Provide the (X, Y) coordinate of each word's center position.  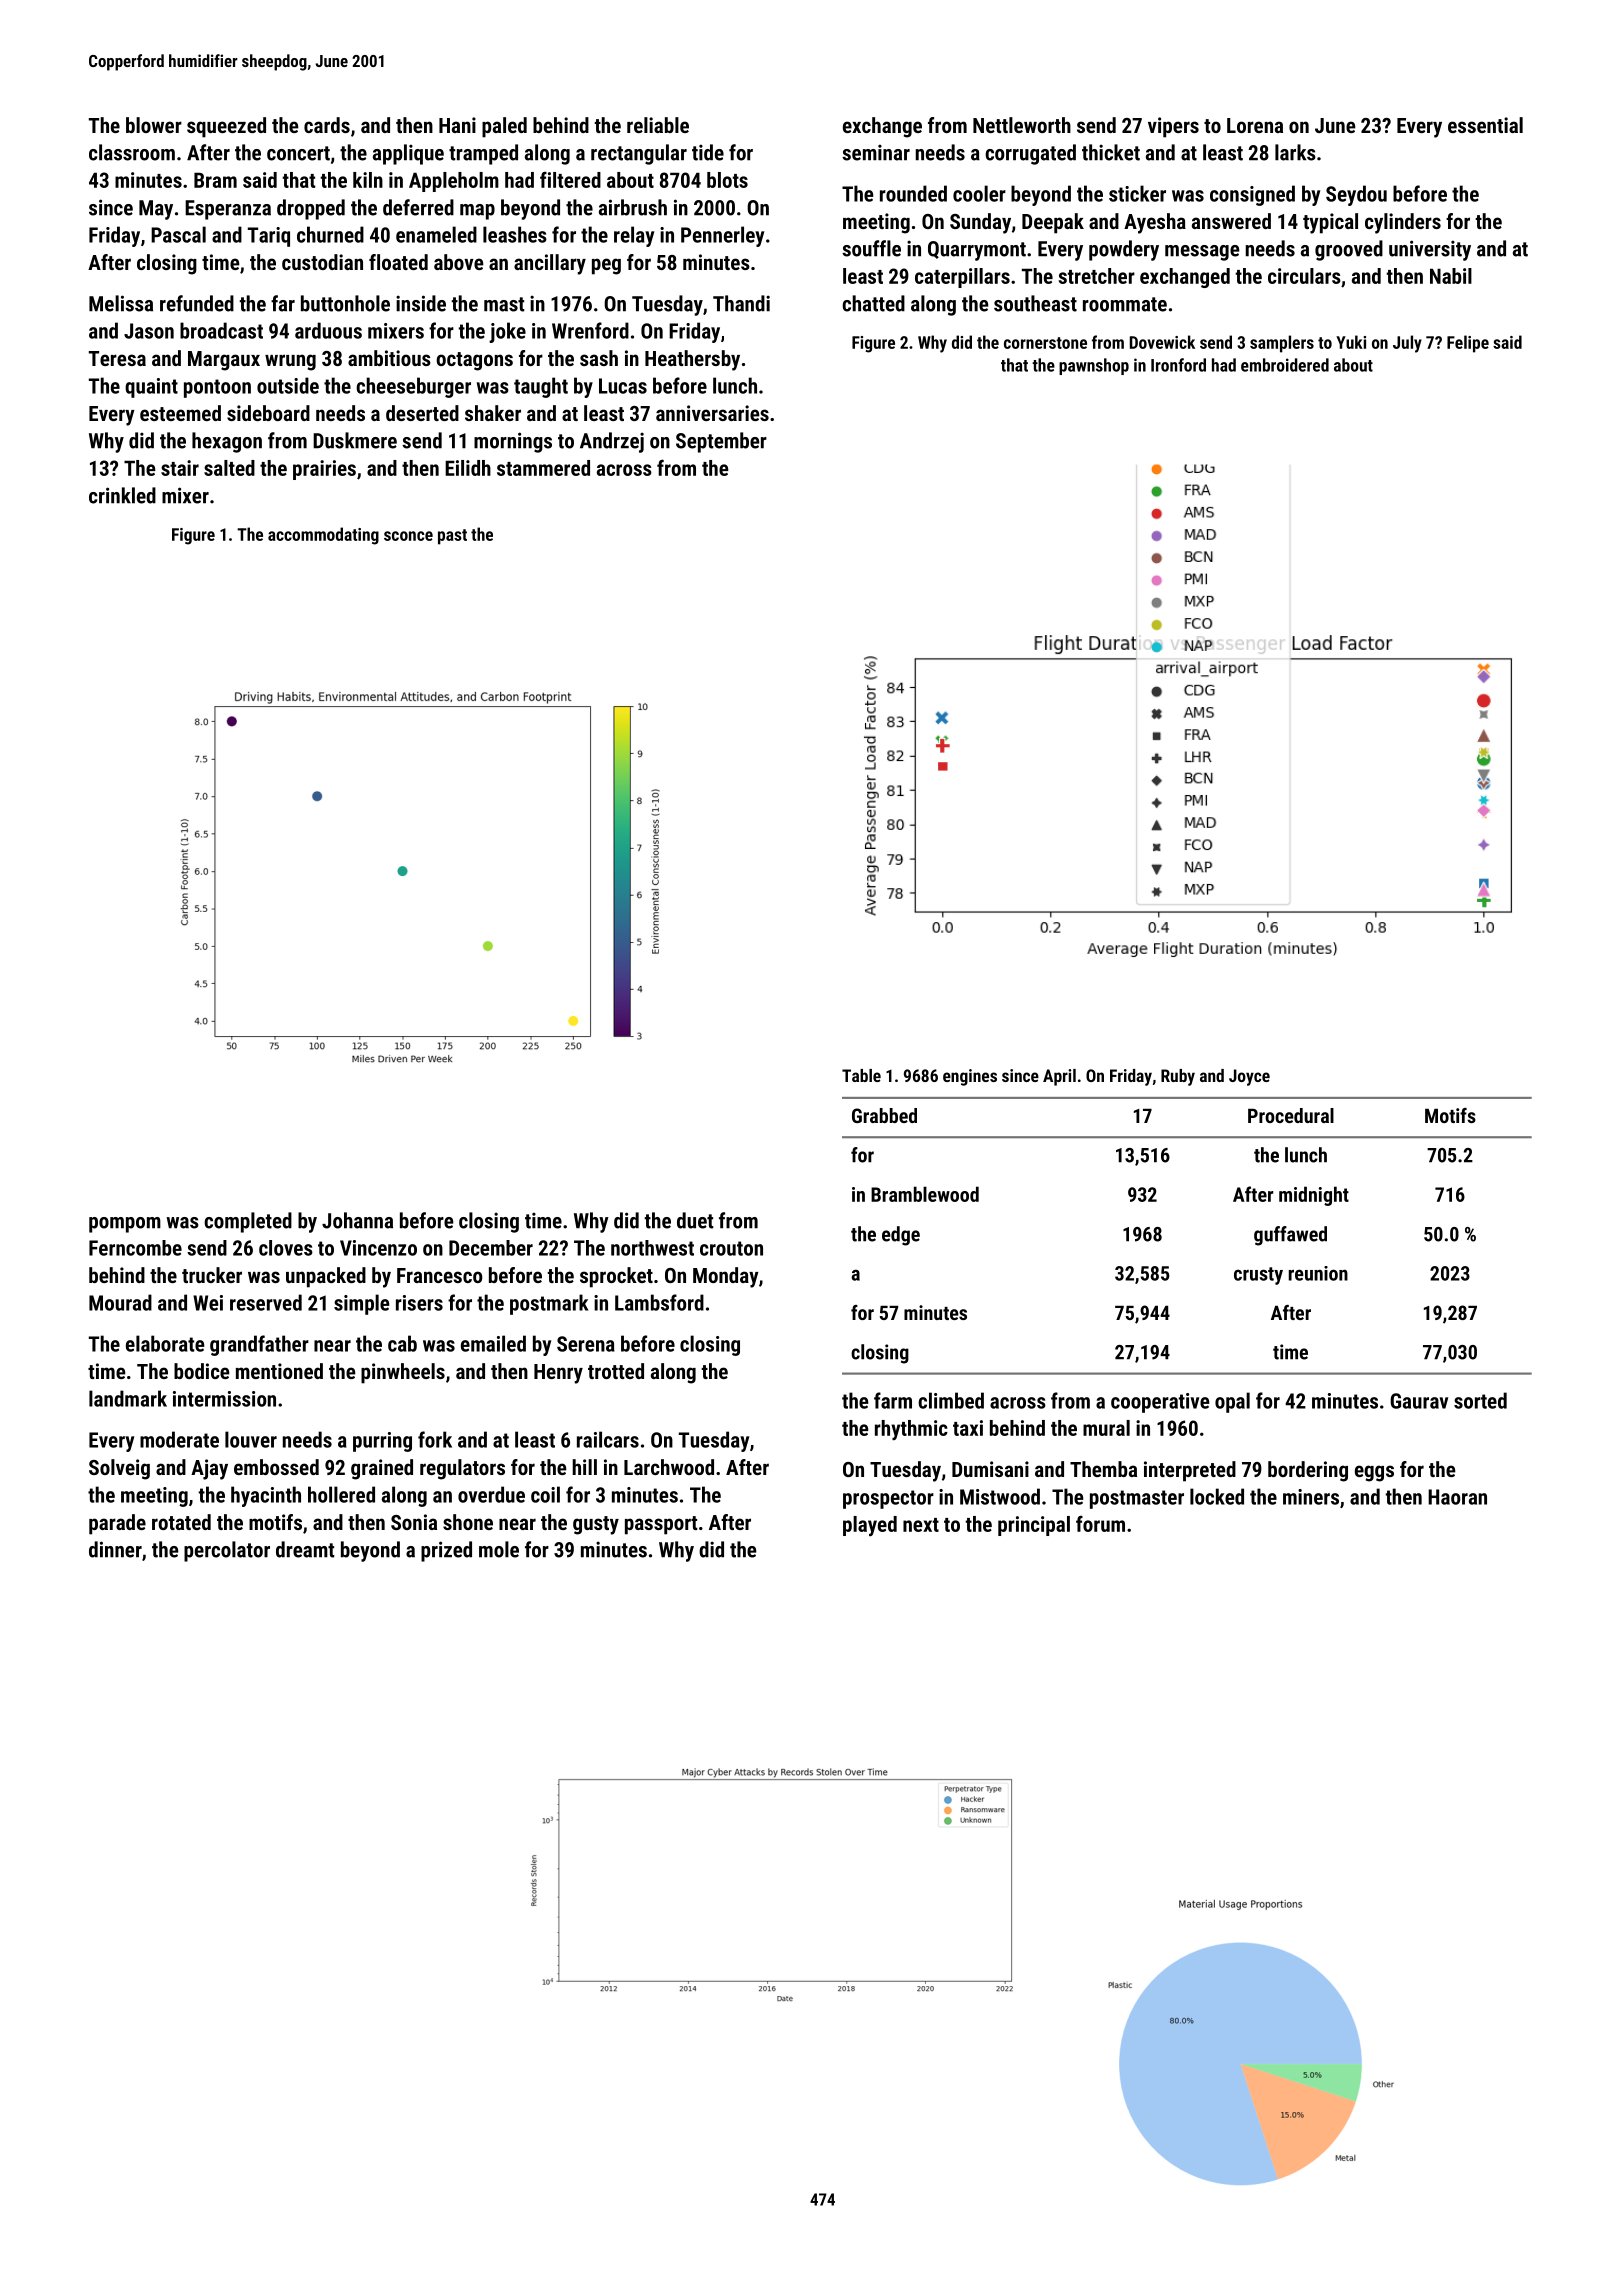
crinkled (122, 495)
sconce (408, 536)
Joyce (1249, 1077)
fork (435, 1439)
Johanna (357, 1220)
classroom (132, 152)
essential (1485, 125)
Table (861, 1075)
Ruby (1178, 1077)
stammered (543, 468)
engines (970, 1077)
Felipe (1468, 344)
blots (727, 180)
